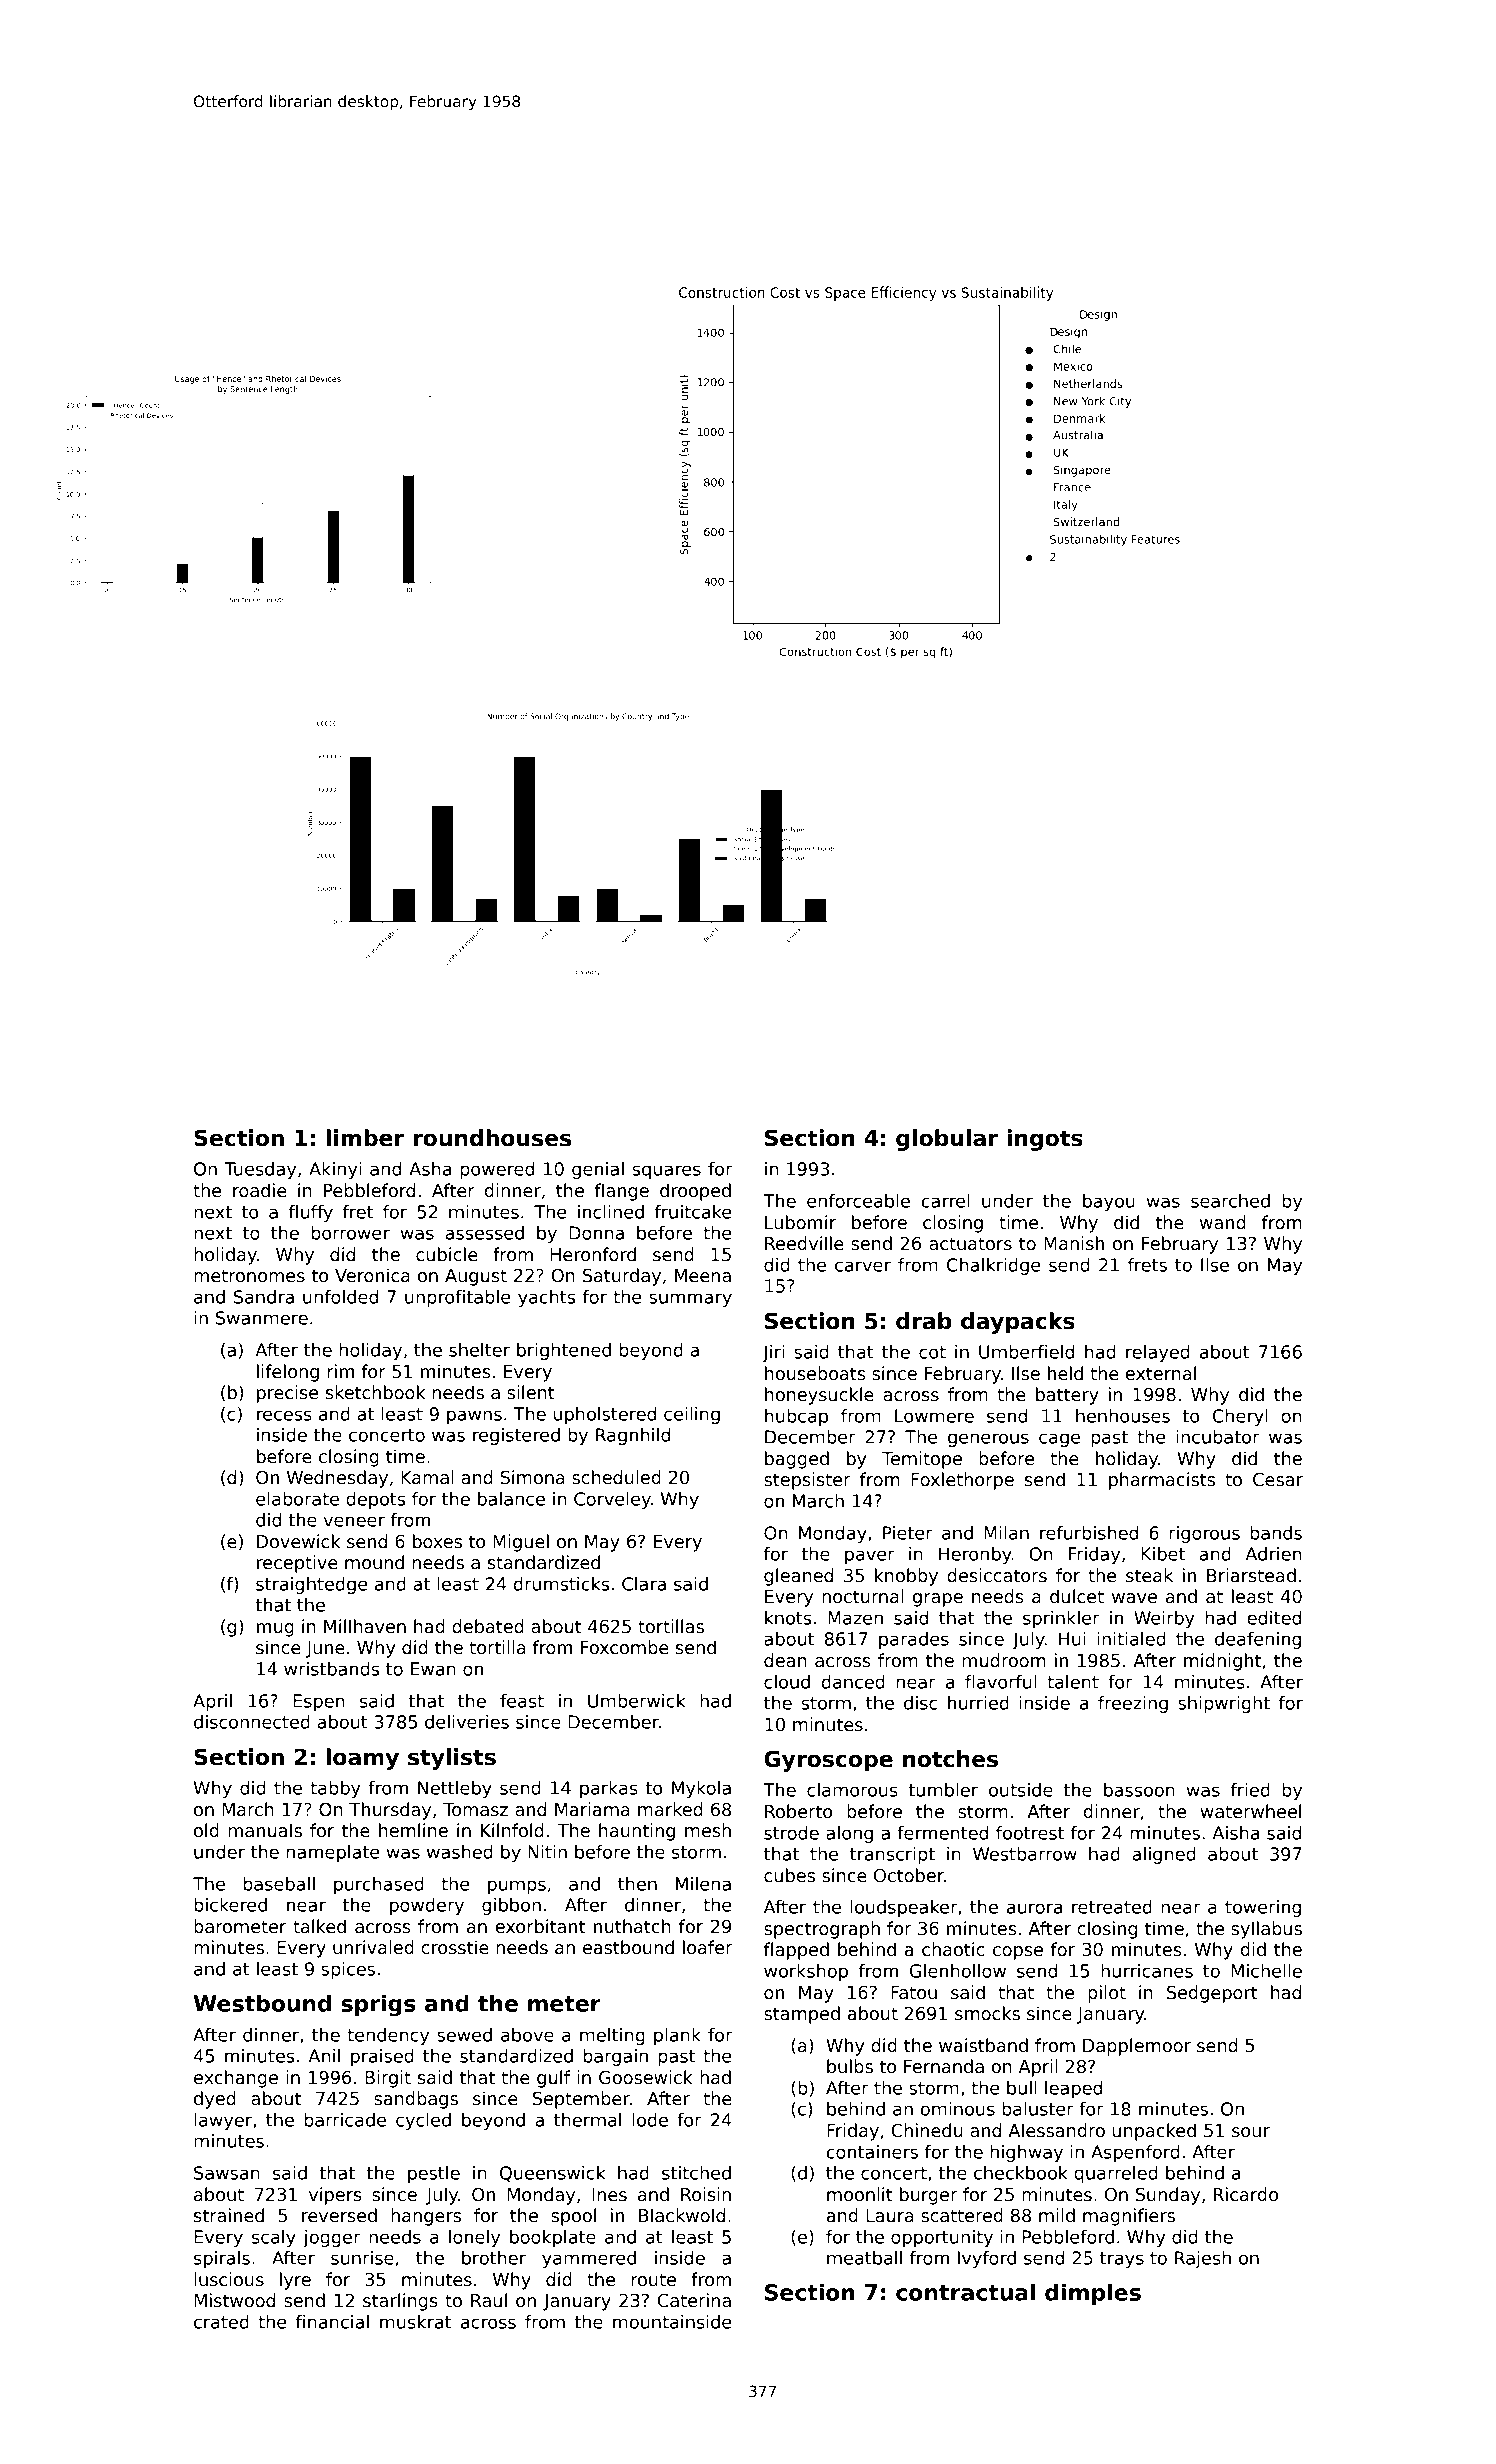 This screenshot has height=2464, width=1496. What do you see at coordinates (694, 2300) in the screenshot?
I see `Caterina` at bounding box center [694, 2300].
